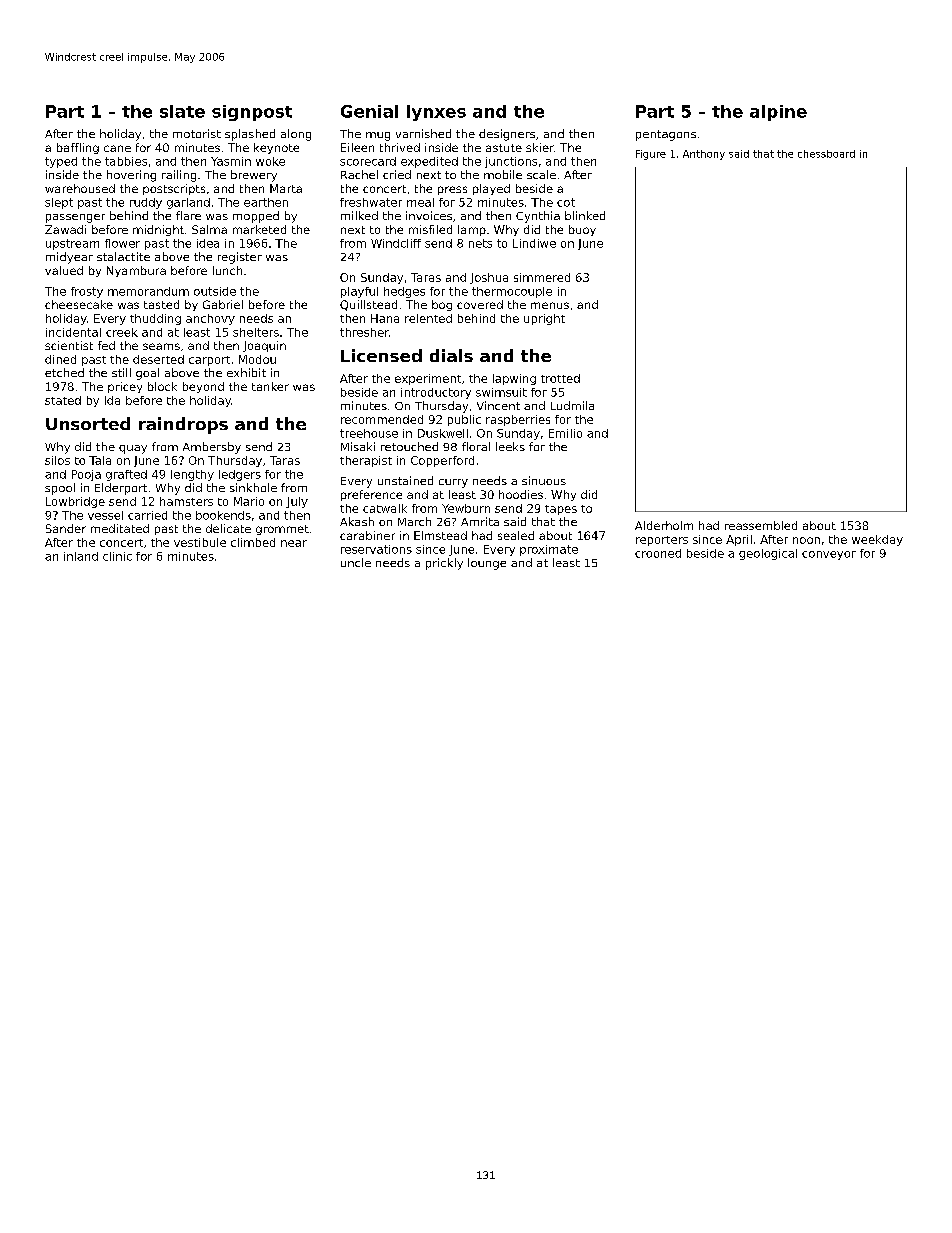 This page has width=952, height=1233. I want to click on lynxes, so click(436, 113).
